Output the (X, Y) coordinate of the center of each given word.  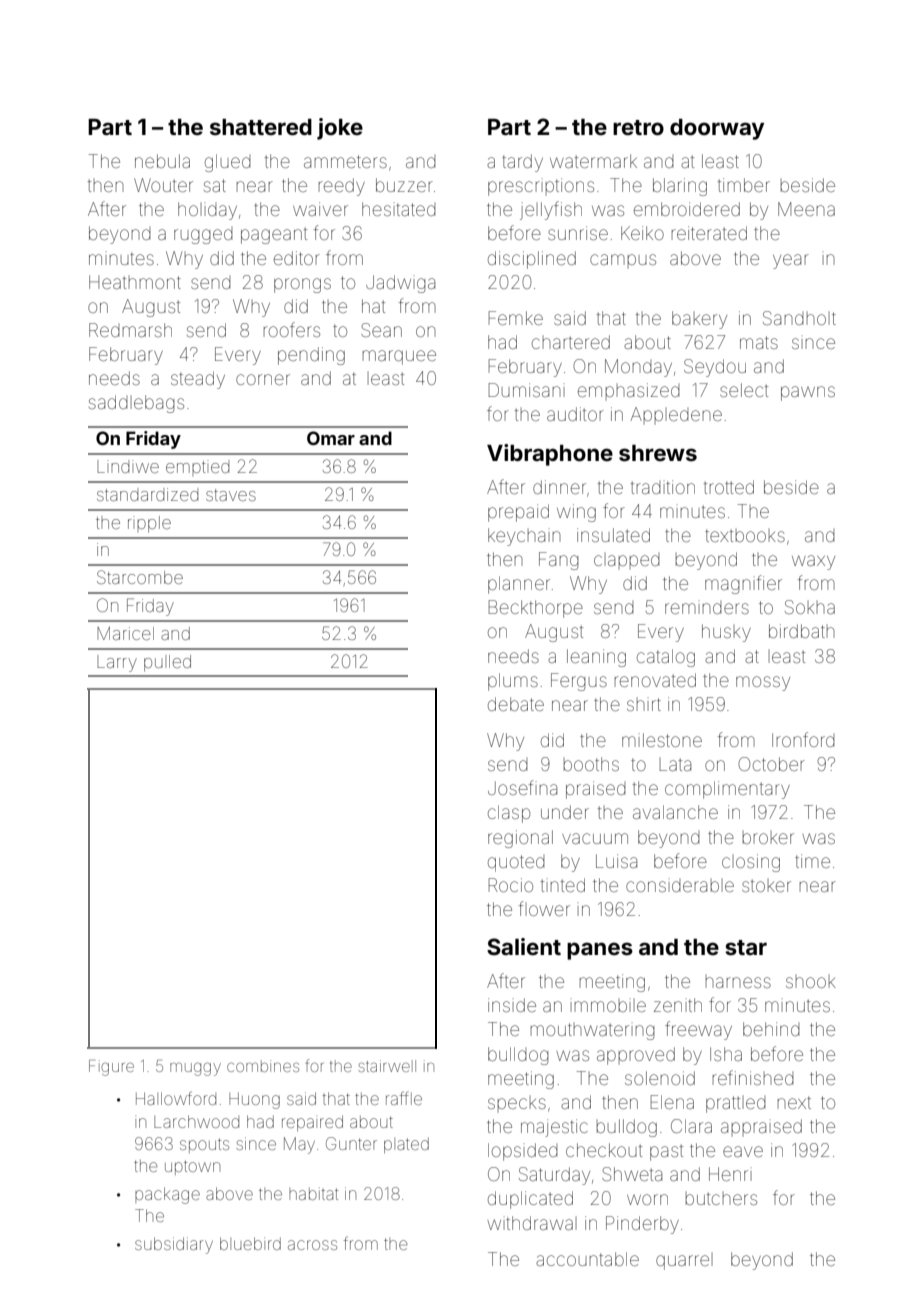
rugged (203, 236)
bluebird (250, 1243)
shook (811, 981)
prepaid (518, 513)
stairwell (387, 1066)
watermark (593, 161)
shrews (658, 453)
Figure (111, 1068)
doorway (717, 129)
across (312, 1245)
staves (231, 495)
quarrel (684, 1261)
